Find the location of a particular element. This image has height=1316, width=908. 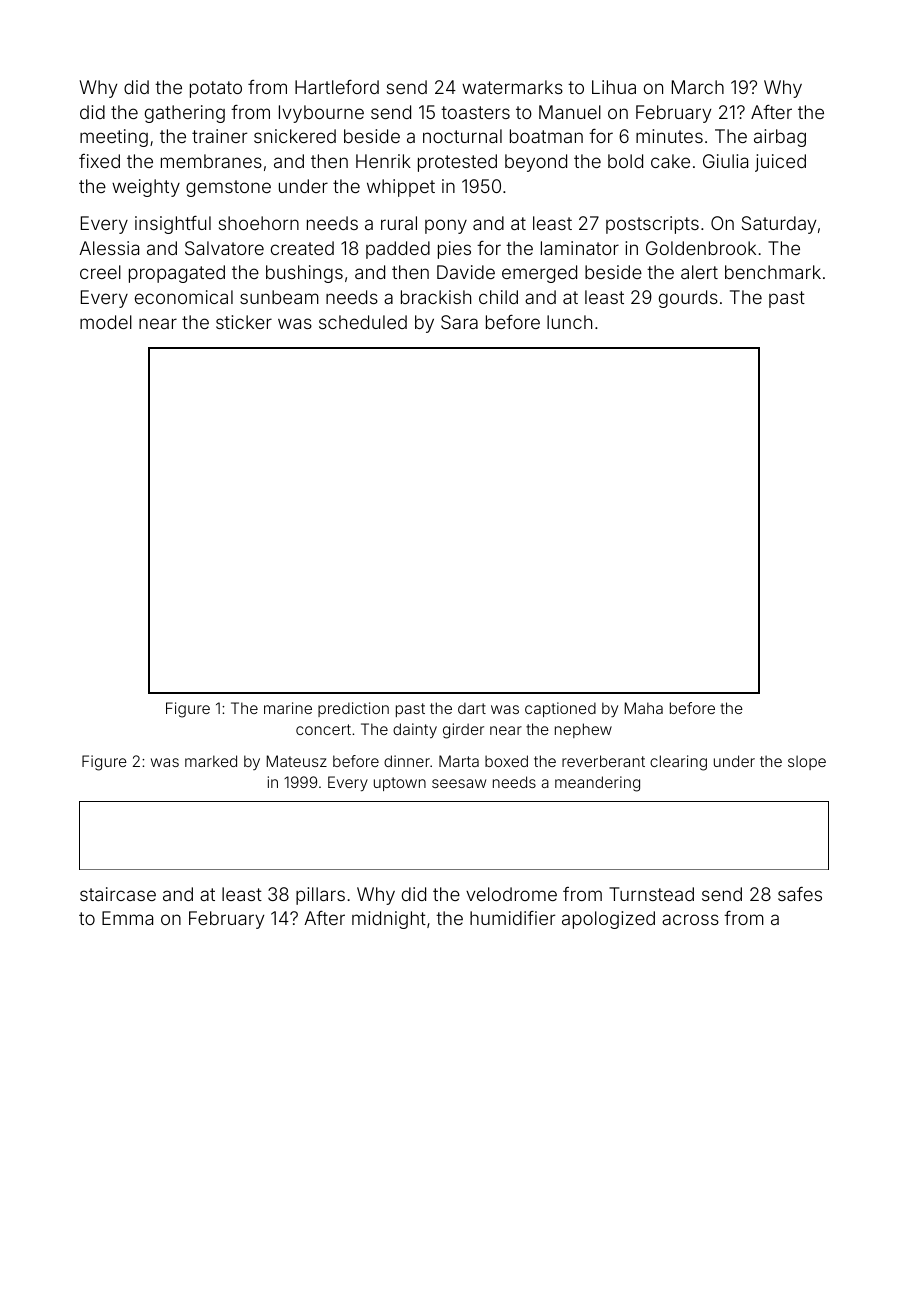

Sara is located at coordinates (459, 322).
